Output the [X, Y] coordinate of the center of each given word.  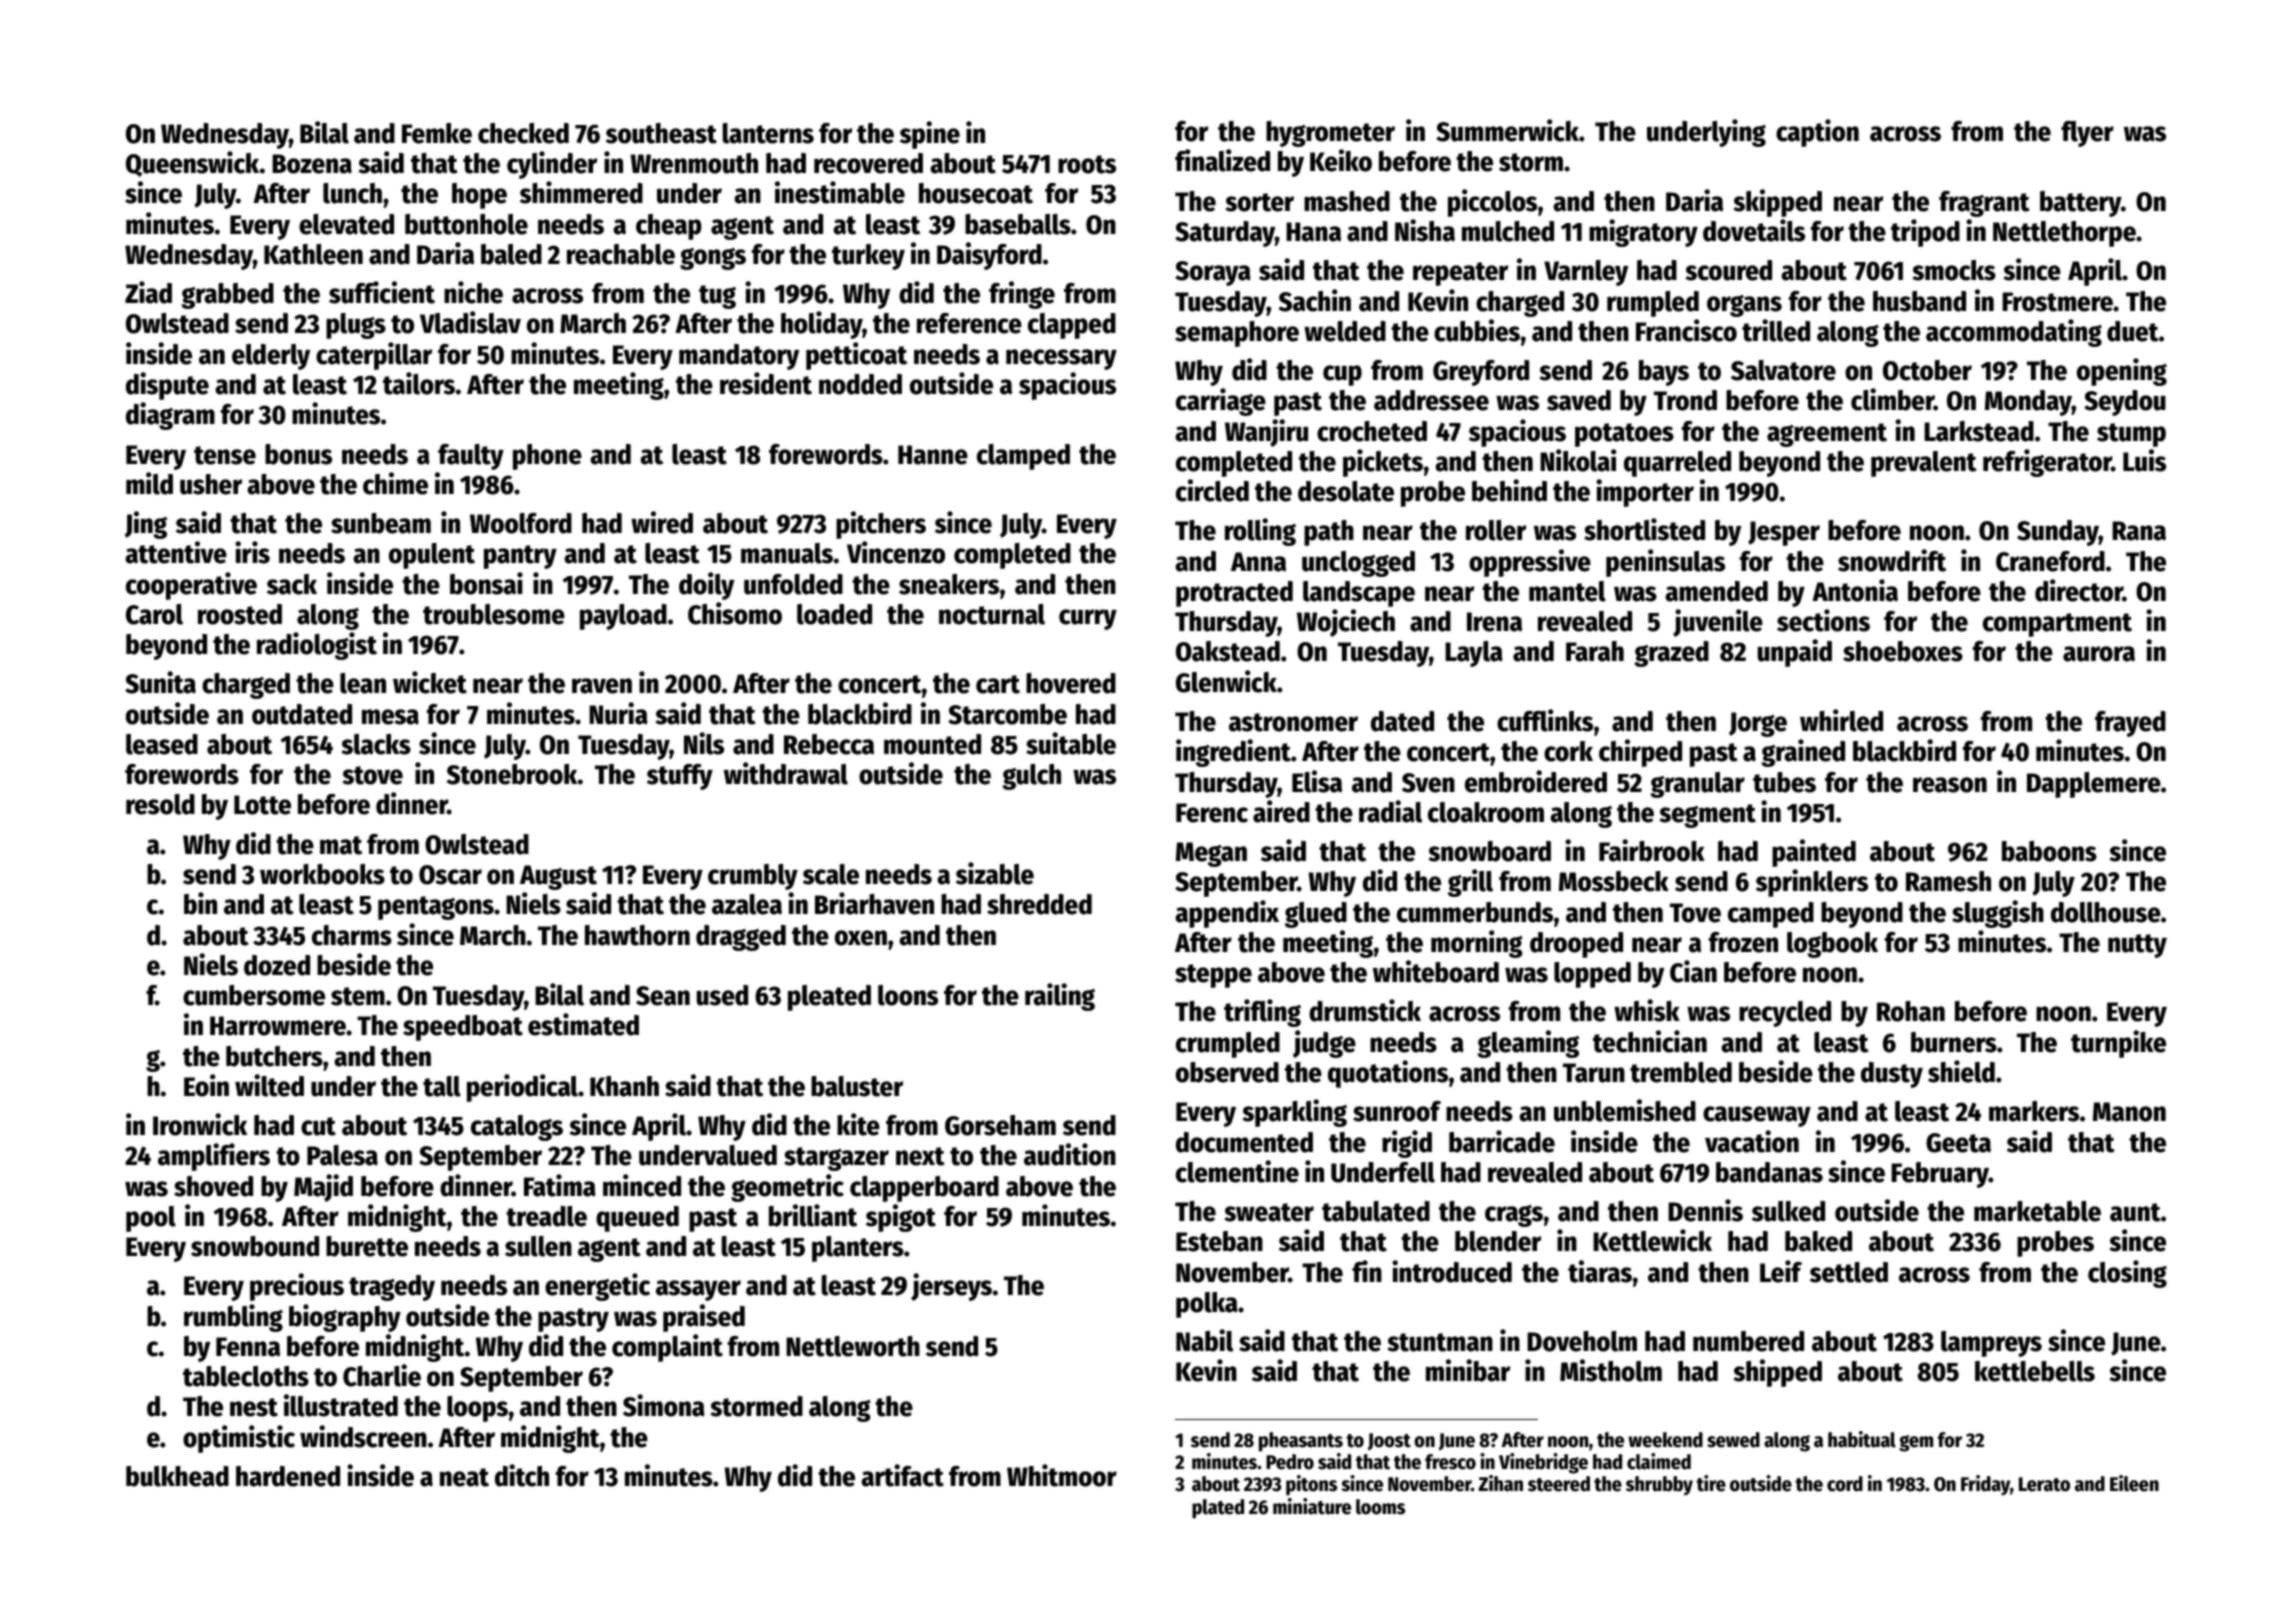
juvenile [1718, 623]
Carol [154, 614]
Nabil [1204, 1340]
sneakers [949, 584]
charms [352, 935]
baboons [2049, 851]
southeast [661, 133]
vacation [1752, 1141]
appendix [1227, 914]
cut [318, 1126]
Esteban [1219, 1241]
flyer [2087, 134]
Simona [664, 1405]
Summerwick [1507, 130]
